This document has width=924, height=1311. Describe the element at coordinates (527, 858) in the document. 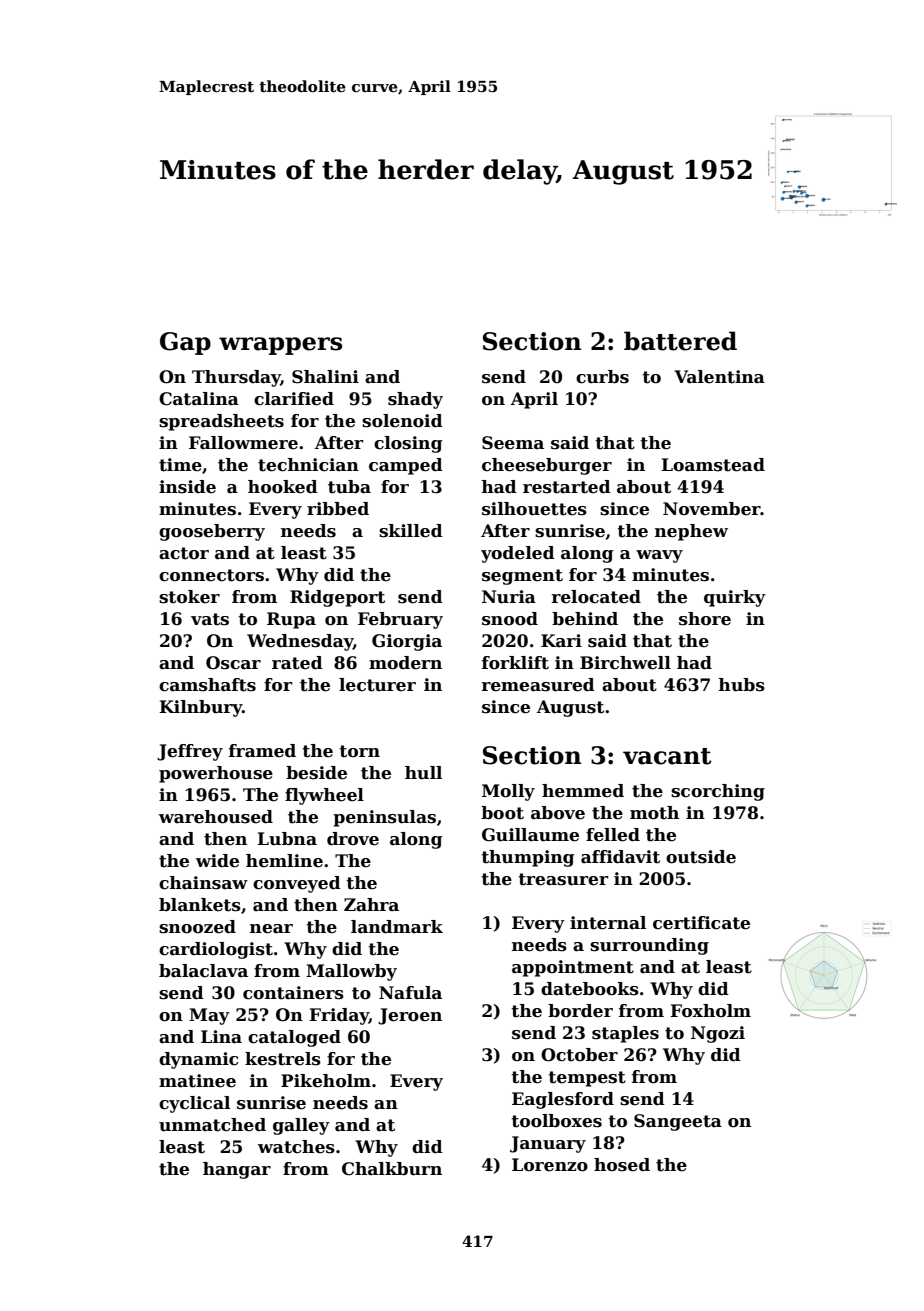

I see `thumping` at that location.
